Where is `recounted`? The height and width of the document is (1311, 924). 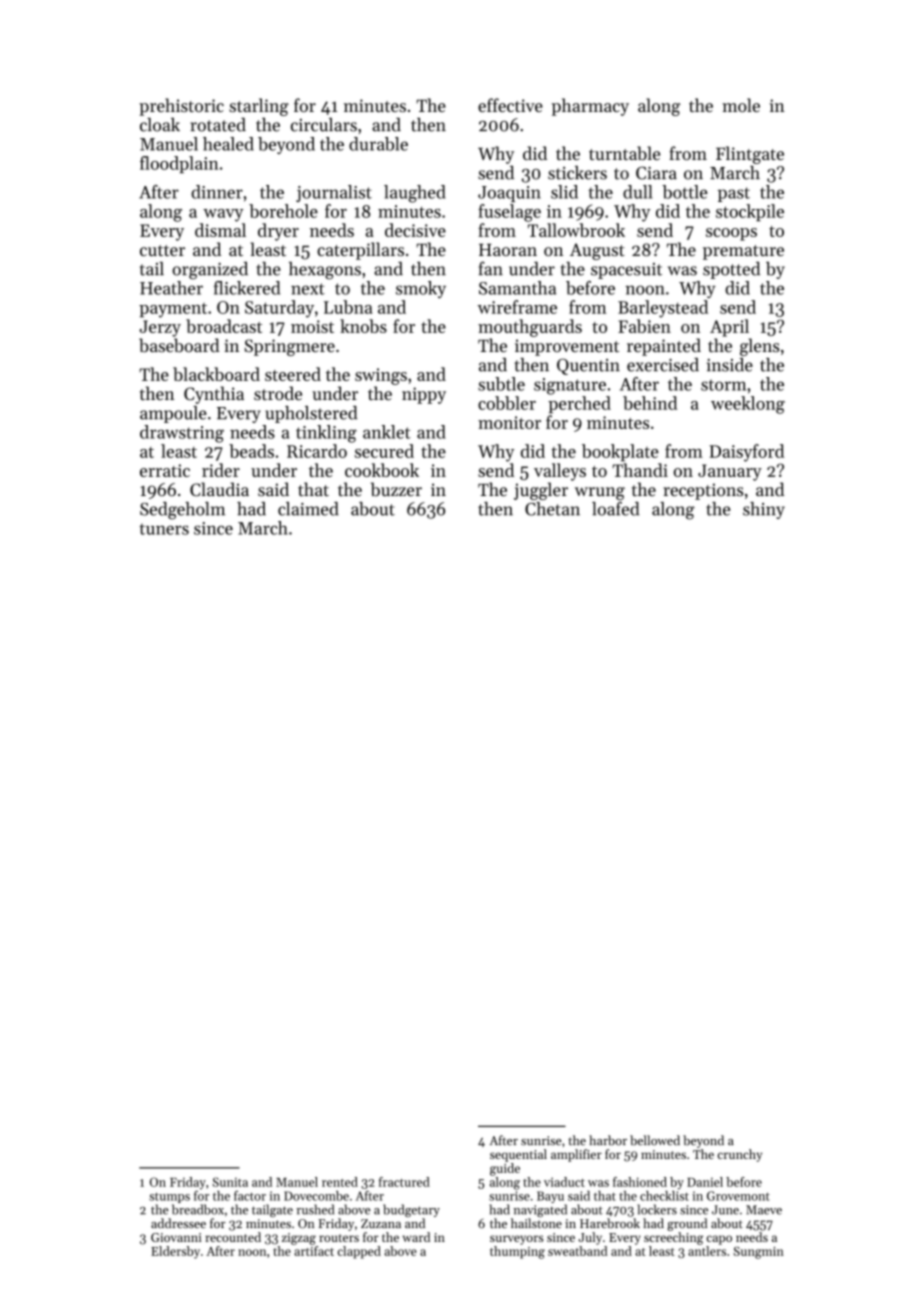 recounted is located at coordinates (233, 1237).
